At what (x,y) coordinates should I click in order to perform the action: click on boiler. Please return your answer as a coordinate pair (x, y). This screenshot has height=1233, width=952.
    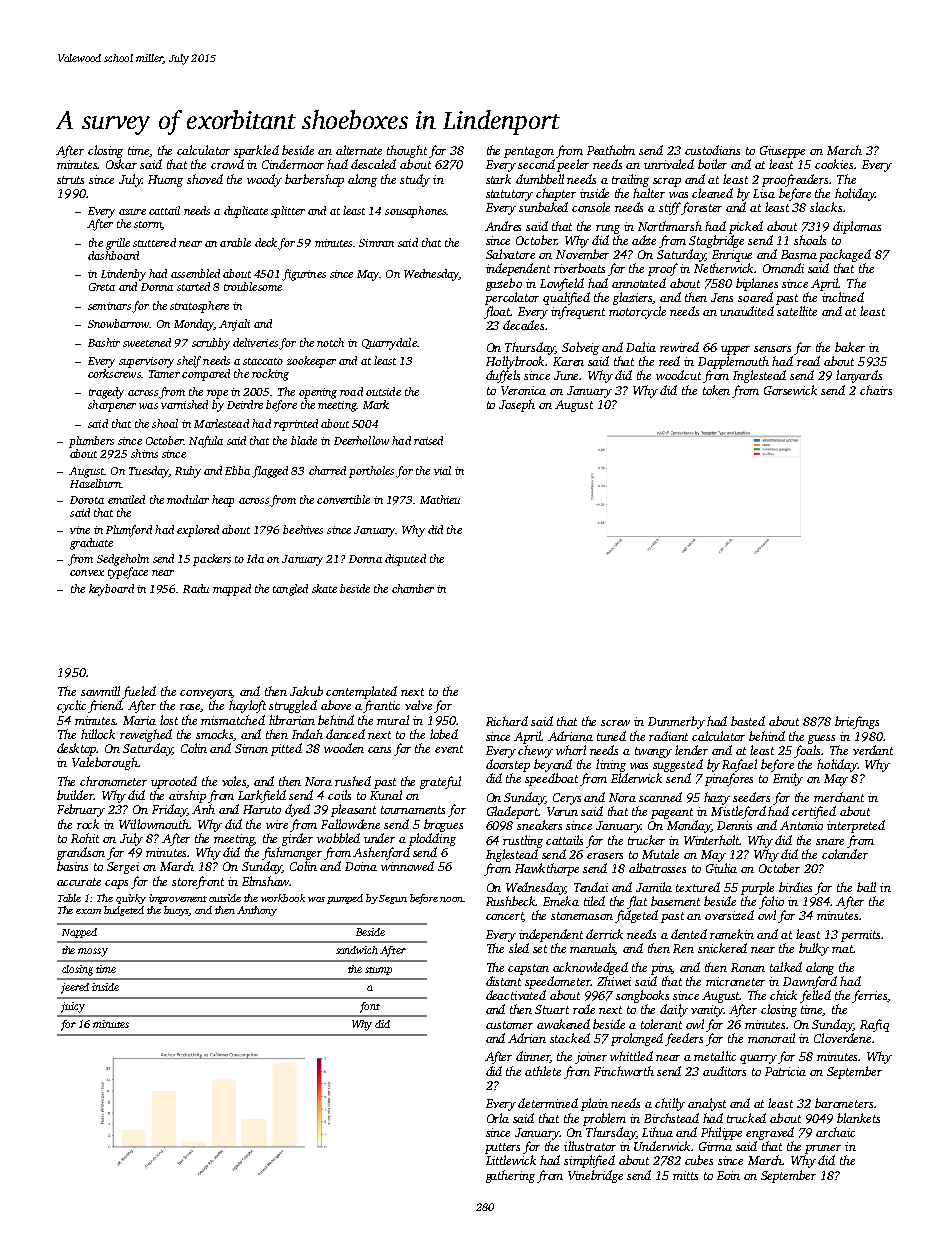
    Looking at the image, I should click on (712, 164).
